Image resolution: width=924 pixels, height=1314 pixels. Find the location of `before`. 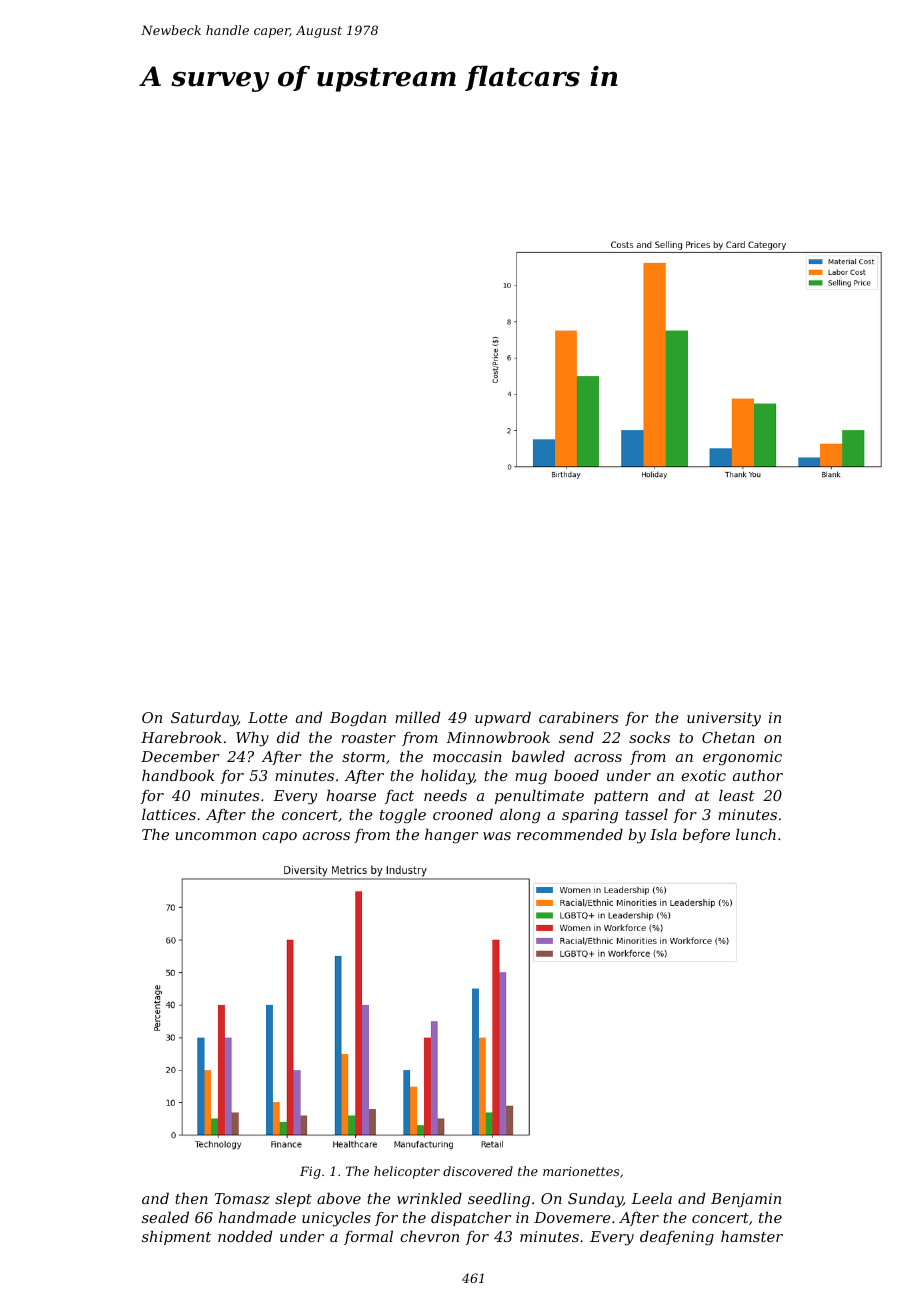

before is located at coordinates (706, 835).
